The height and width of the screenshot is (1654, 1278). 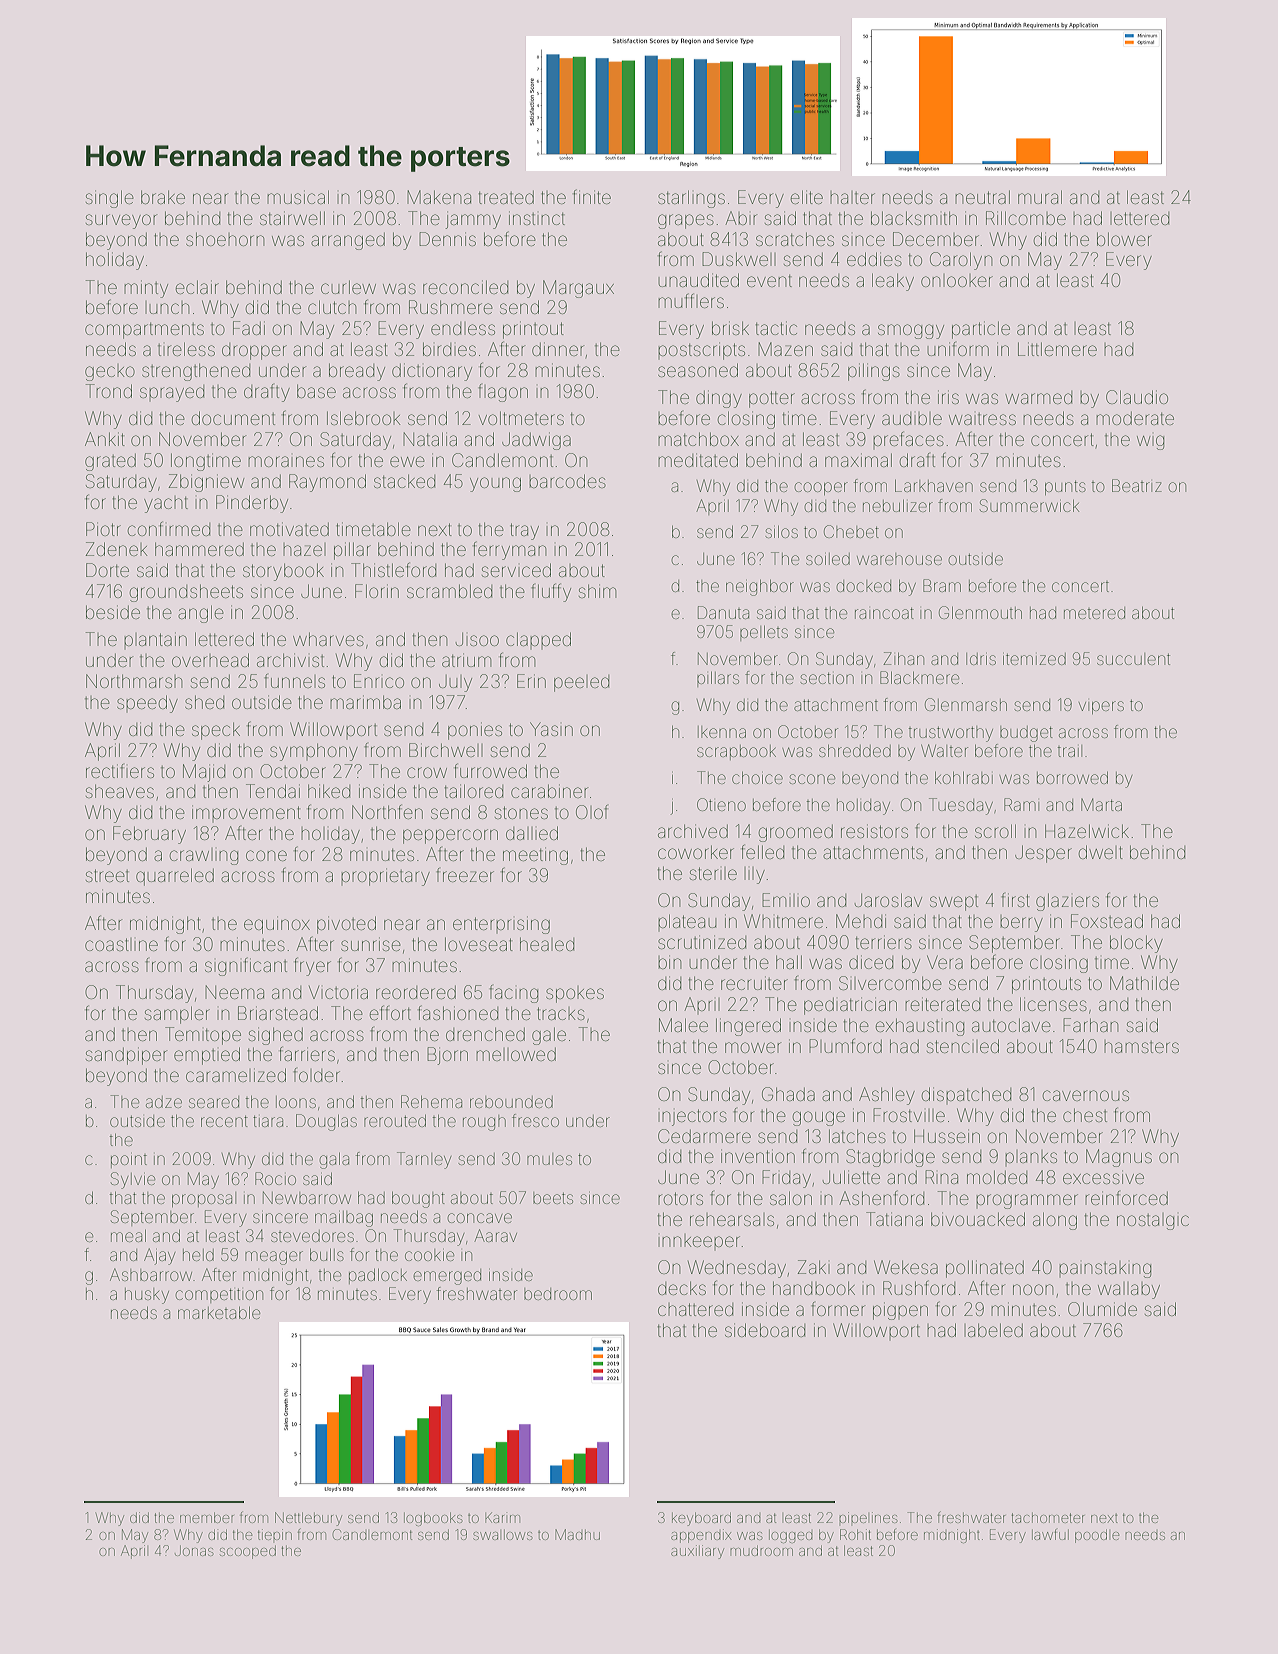 I want to click on meeting, so click(x=535, y=856).
